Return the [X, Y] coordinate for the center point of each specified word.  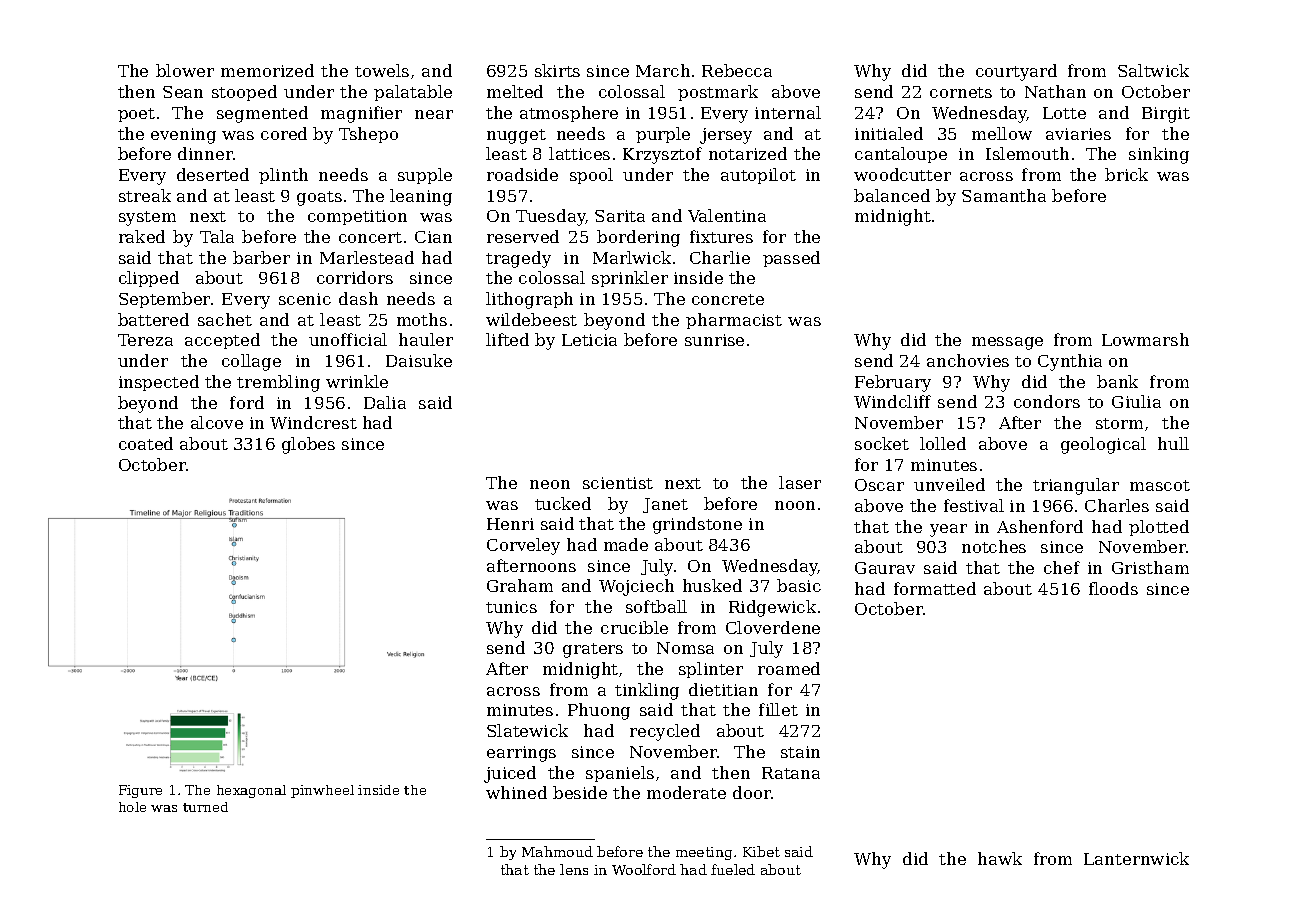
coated [146, 443]
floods [1113, 588]
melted [515, 91]
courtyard [1016, 72]
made [626, 544]
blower [185, 70]
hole [132, 807]
